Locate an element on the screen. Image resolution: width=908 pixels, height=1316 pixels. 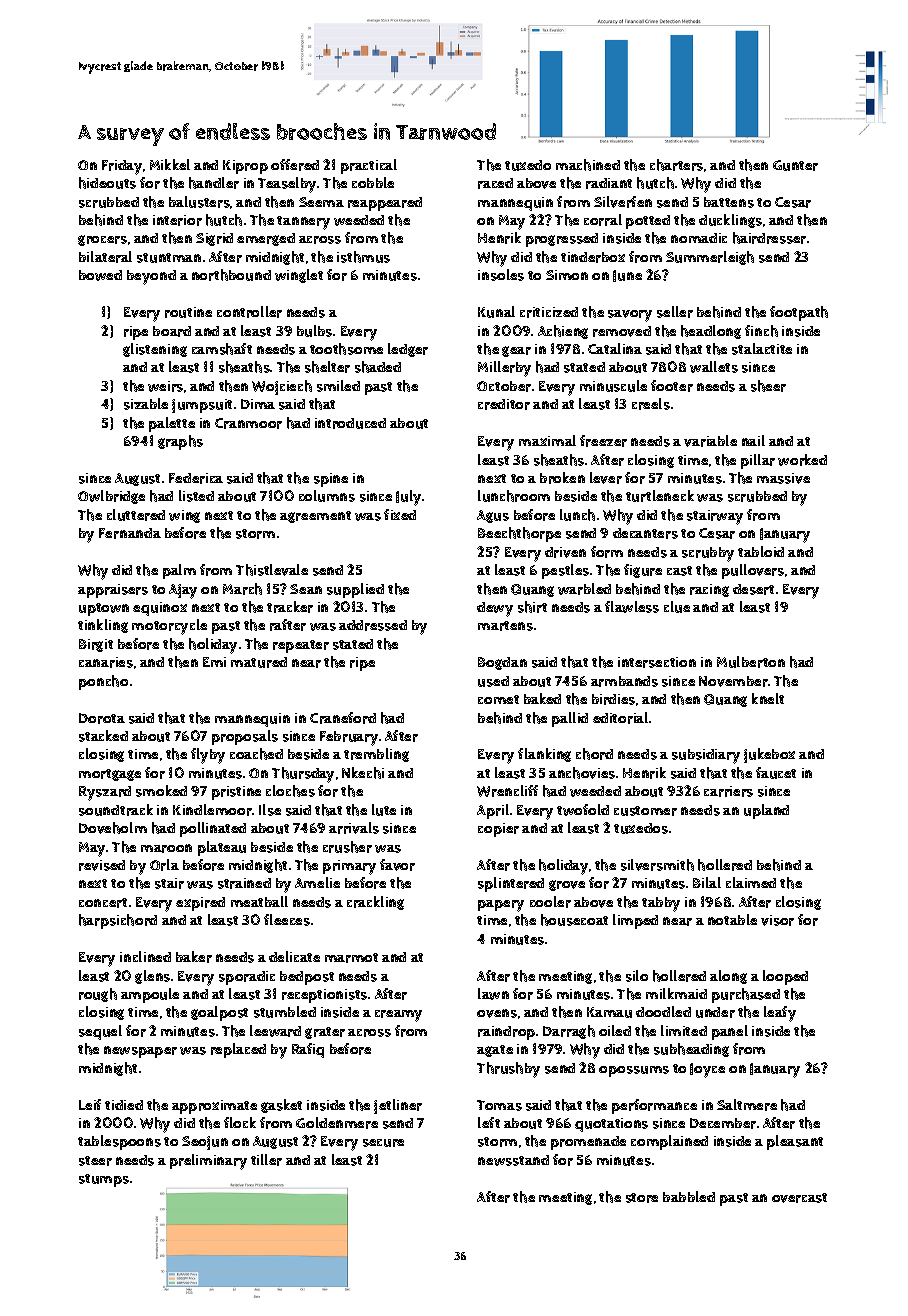
flyby is located at coordinates (208, 756).
